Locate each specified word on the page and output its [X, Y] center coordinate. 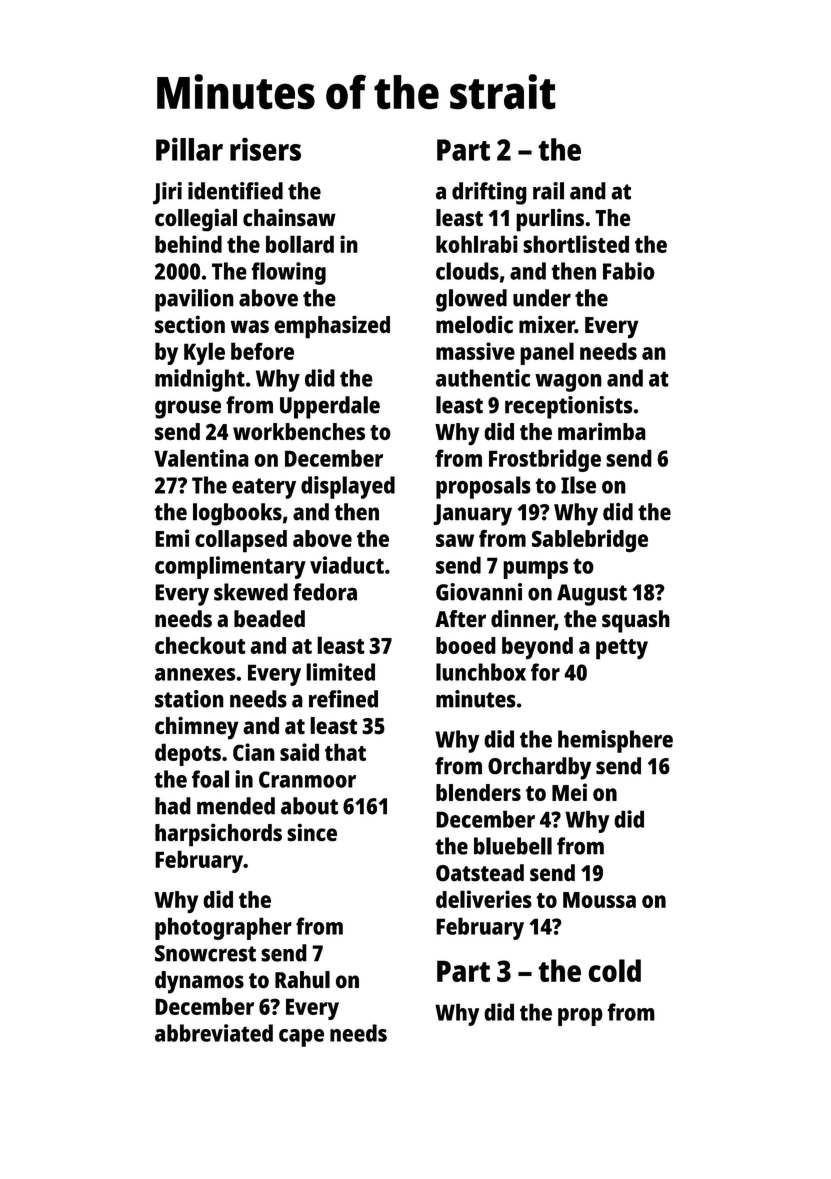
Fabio [629, 271]
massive [475, 351]
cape [301, 1038]
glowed [471, 300]
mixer [547, 324]
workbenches [299, 431]
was [250, 327]
